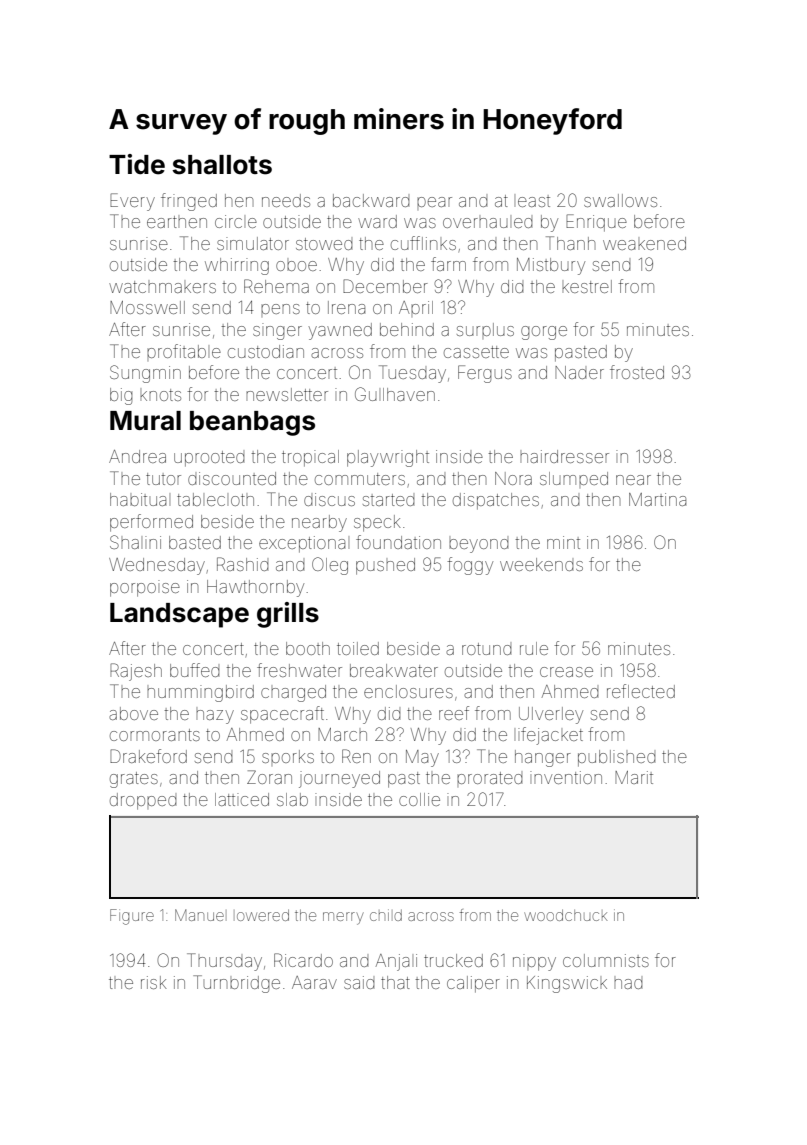  What do you see at coordinates (339, 779) in the screenshot?
I see `journeyed` at bounding box center [339, 779].
